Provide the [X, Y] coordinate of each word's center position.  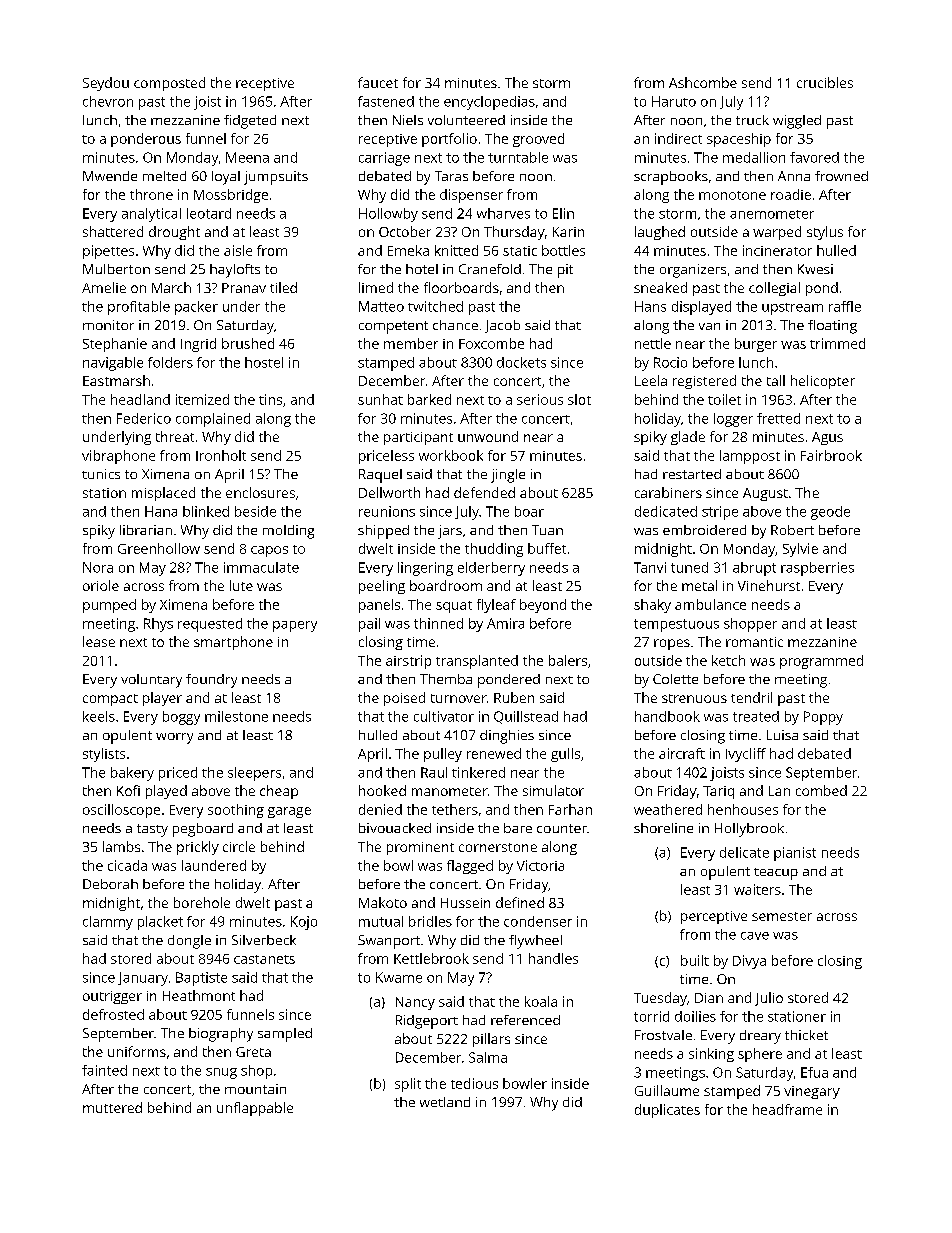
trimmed [837, 343]
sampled [285, 1035]
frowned [841, 176]
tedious [474, 1083]
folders [170, 362]
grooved [538, 140]
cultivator [444, 716]
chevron [108, 101]
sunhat [380, 399]
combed [821, 790]
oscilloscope [121, 811]
